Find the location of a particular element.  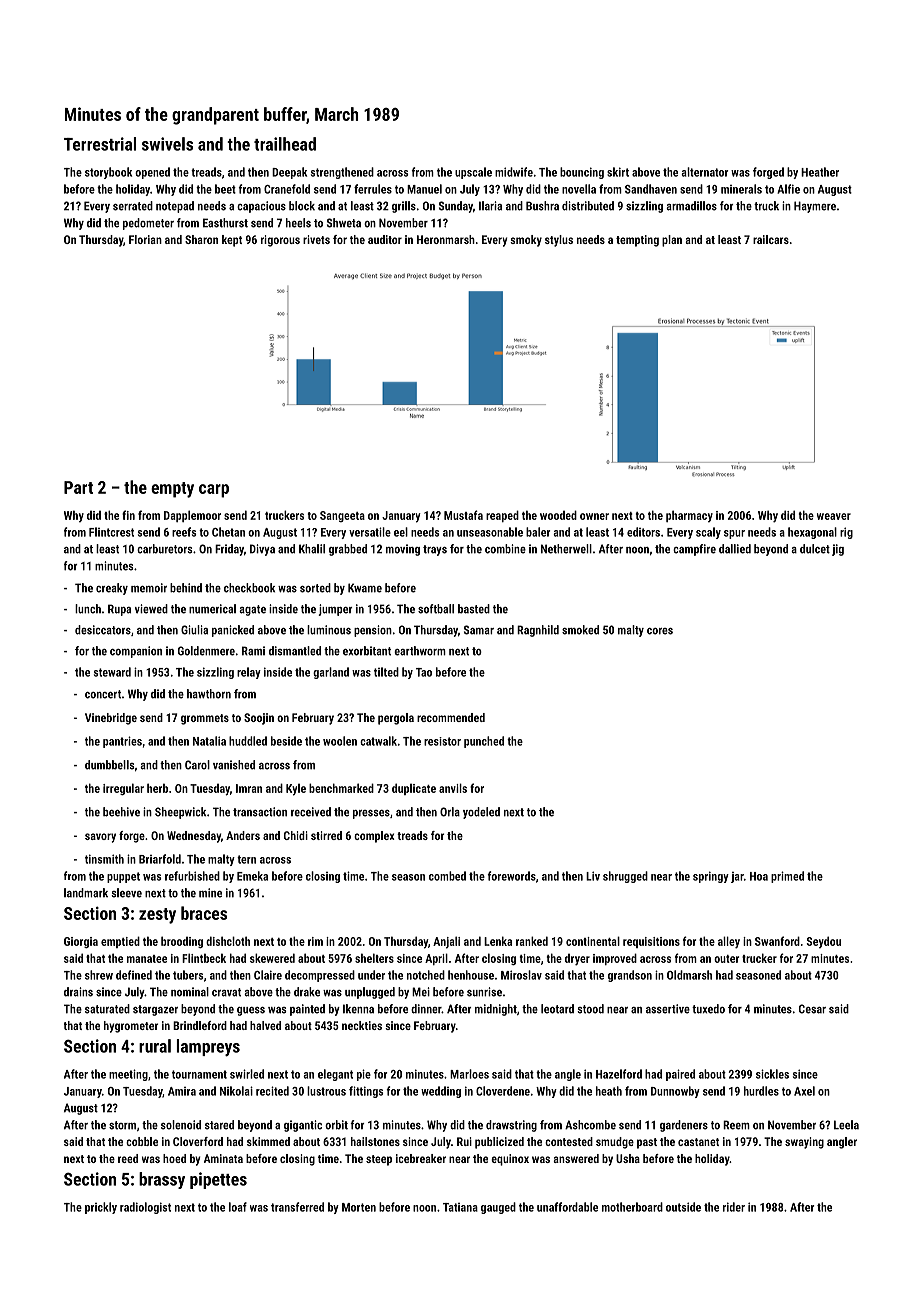

weaver is located at coordinates (834, 516).
